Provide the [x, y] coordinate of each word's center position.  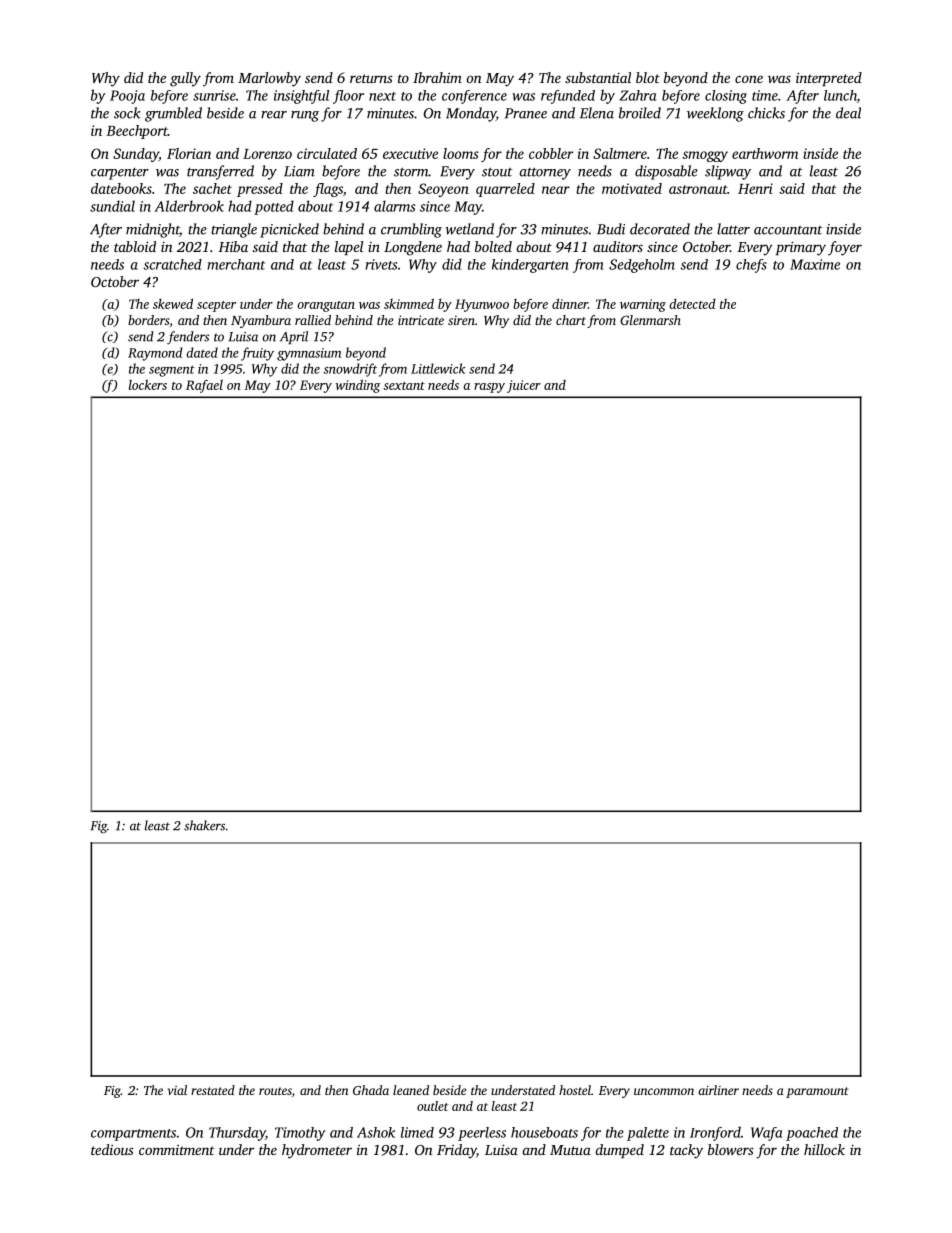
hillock [824, 1149]
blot [648, 77]
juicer [524, 386]
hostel [575, 1090]
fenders [188, 338]
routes [275, 1091]
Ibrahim [437, 77]
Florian [189, 153]
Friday [456, 1151]
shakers [204, 825]
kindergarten [530, 266]
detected [692, 304]
